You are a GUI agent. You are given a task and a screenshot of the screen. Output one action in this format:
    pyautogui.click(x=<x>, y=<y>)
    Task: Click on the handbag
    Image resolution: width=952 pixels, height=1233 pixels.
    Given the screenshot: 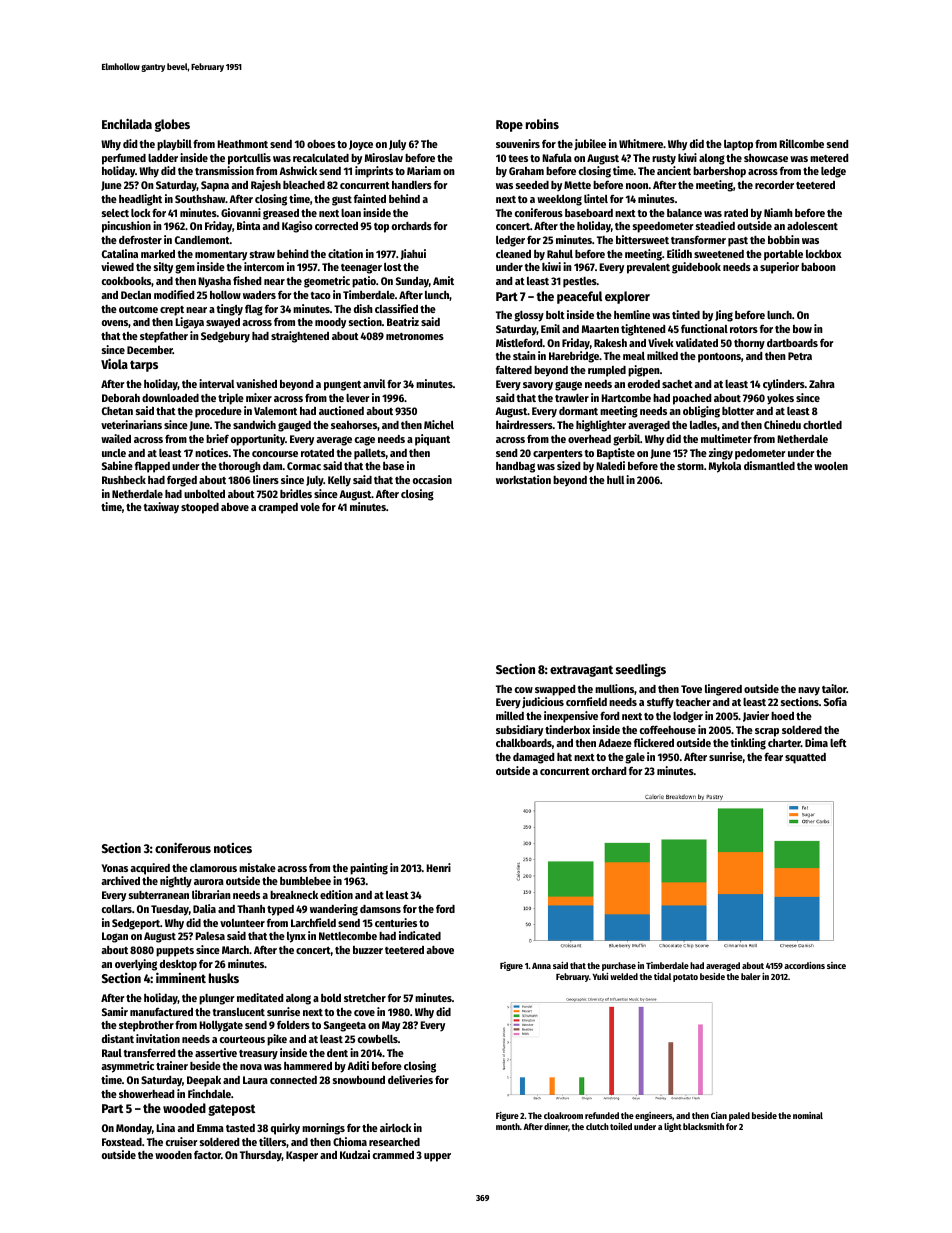 What is the action you would take?
    pyautogui.click(x=515, y=467)
